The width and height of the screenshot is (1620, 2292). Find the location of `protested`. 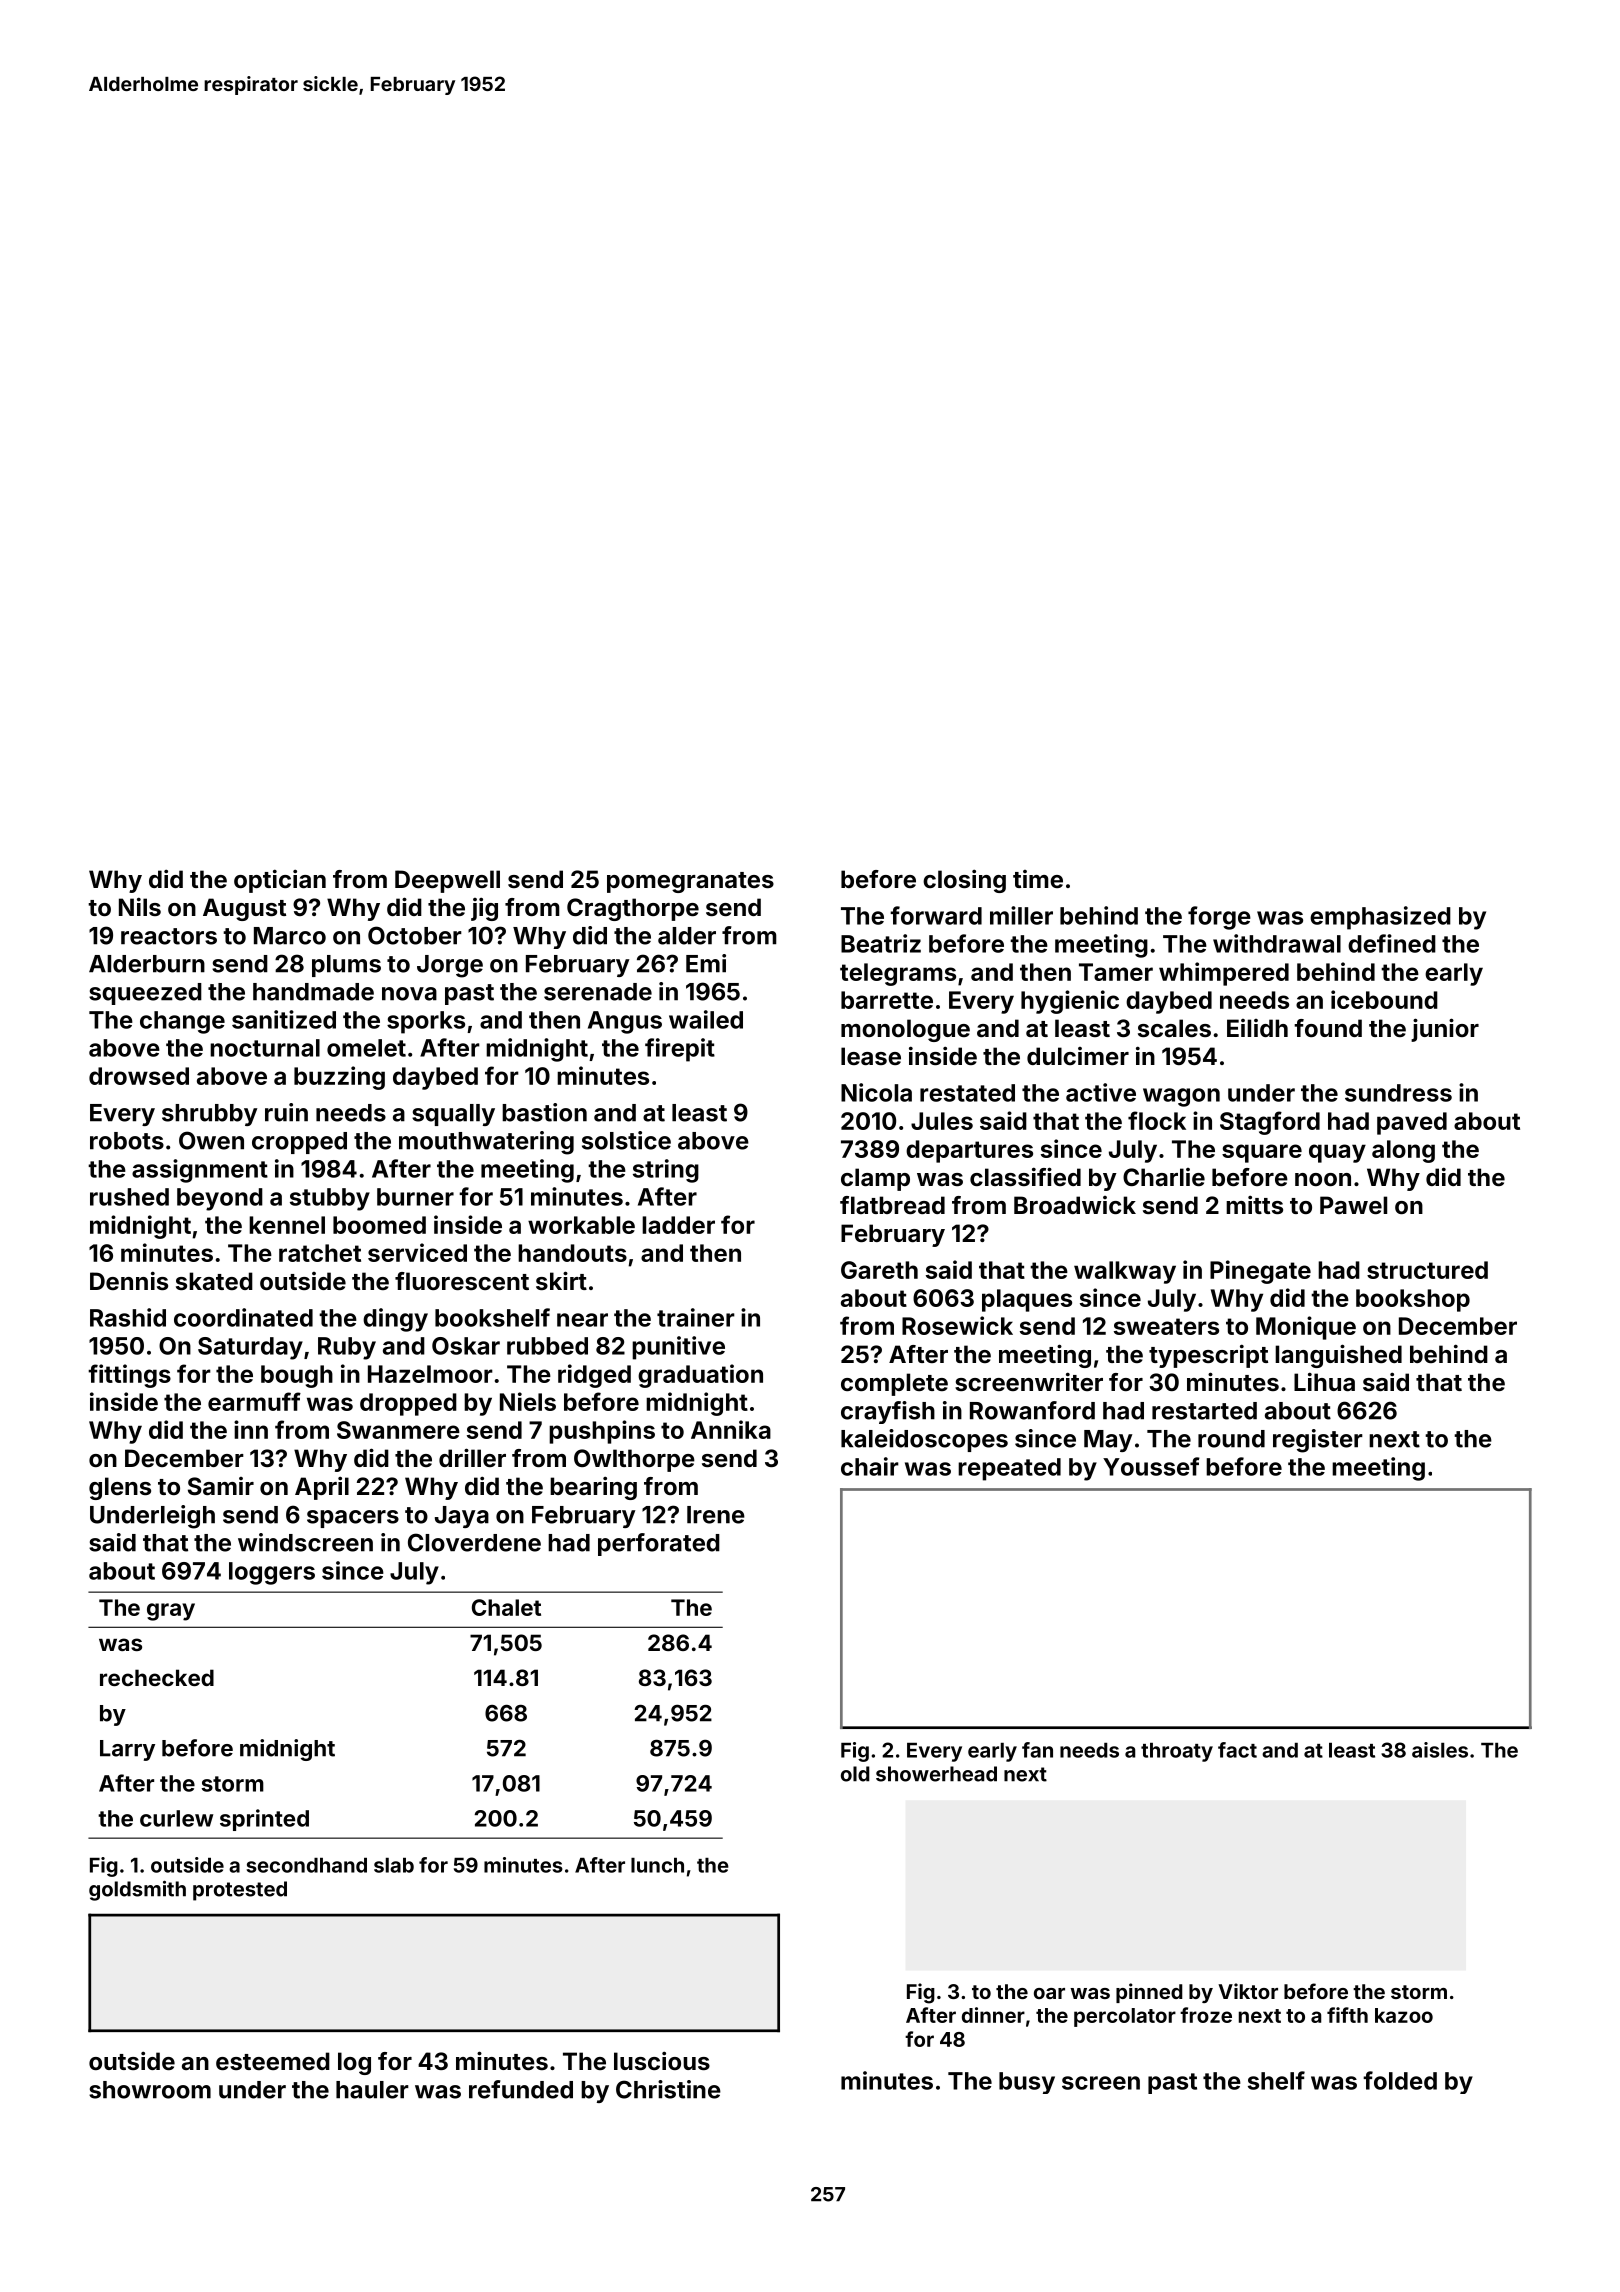

protested is located at coordinates (240, 1891).
